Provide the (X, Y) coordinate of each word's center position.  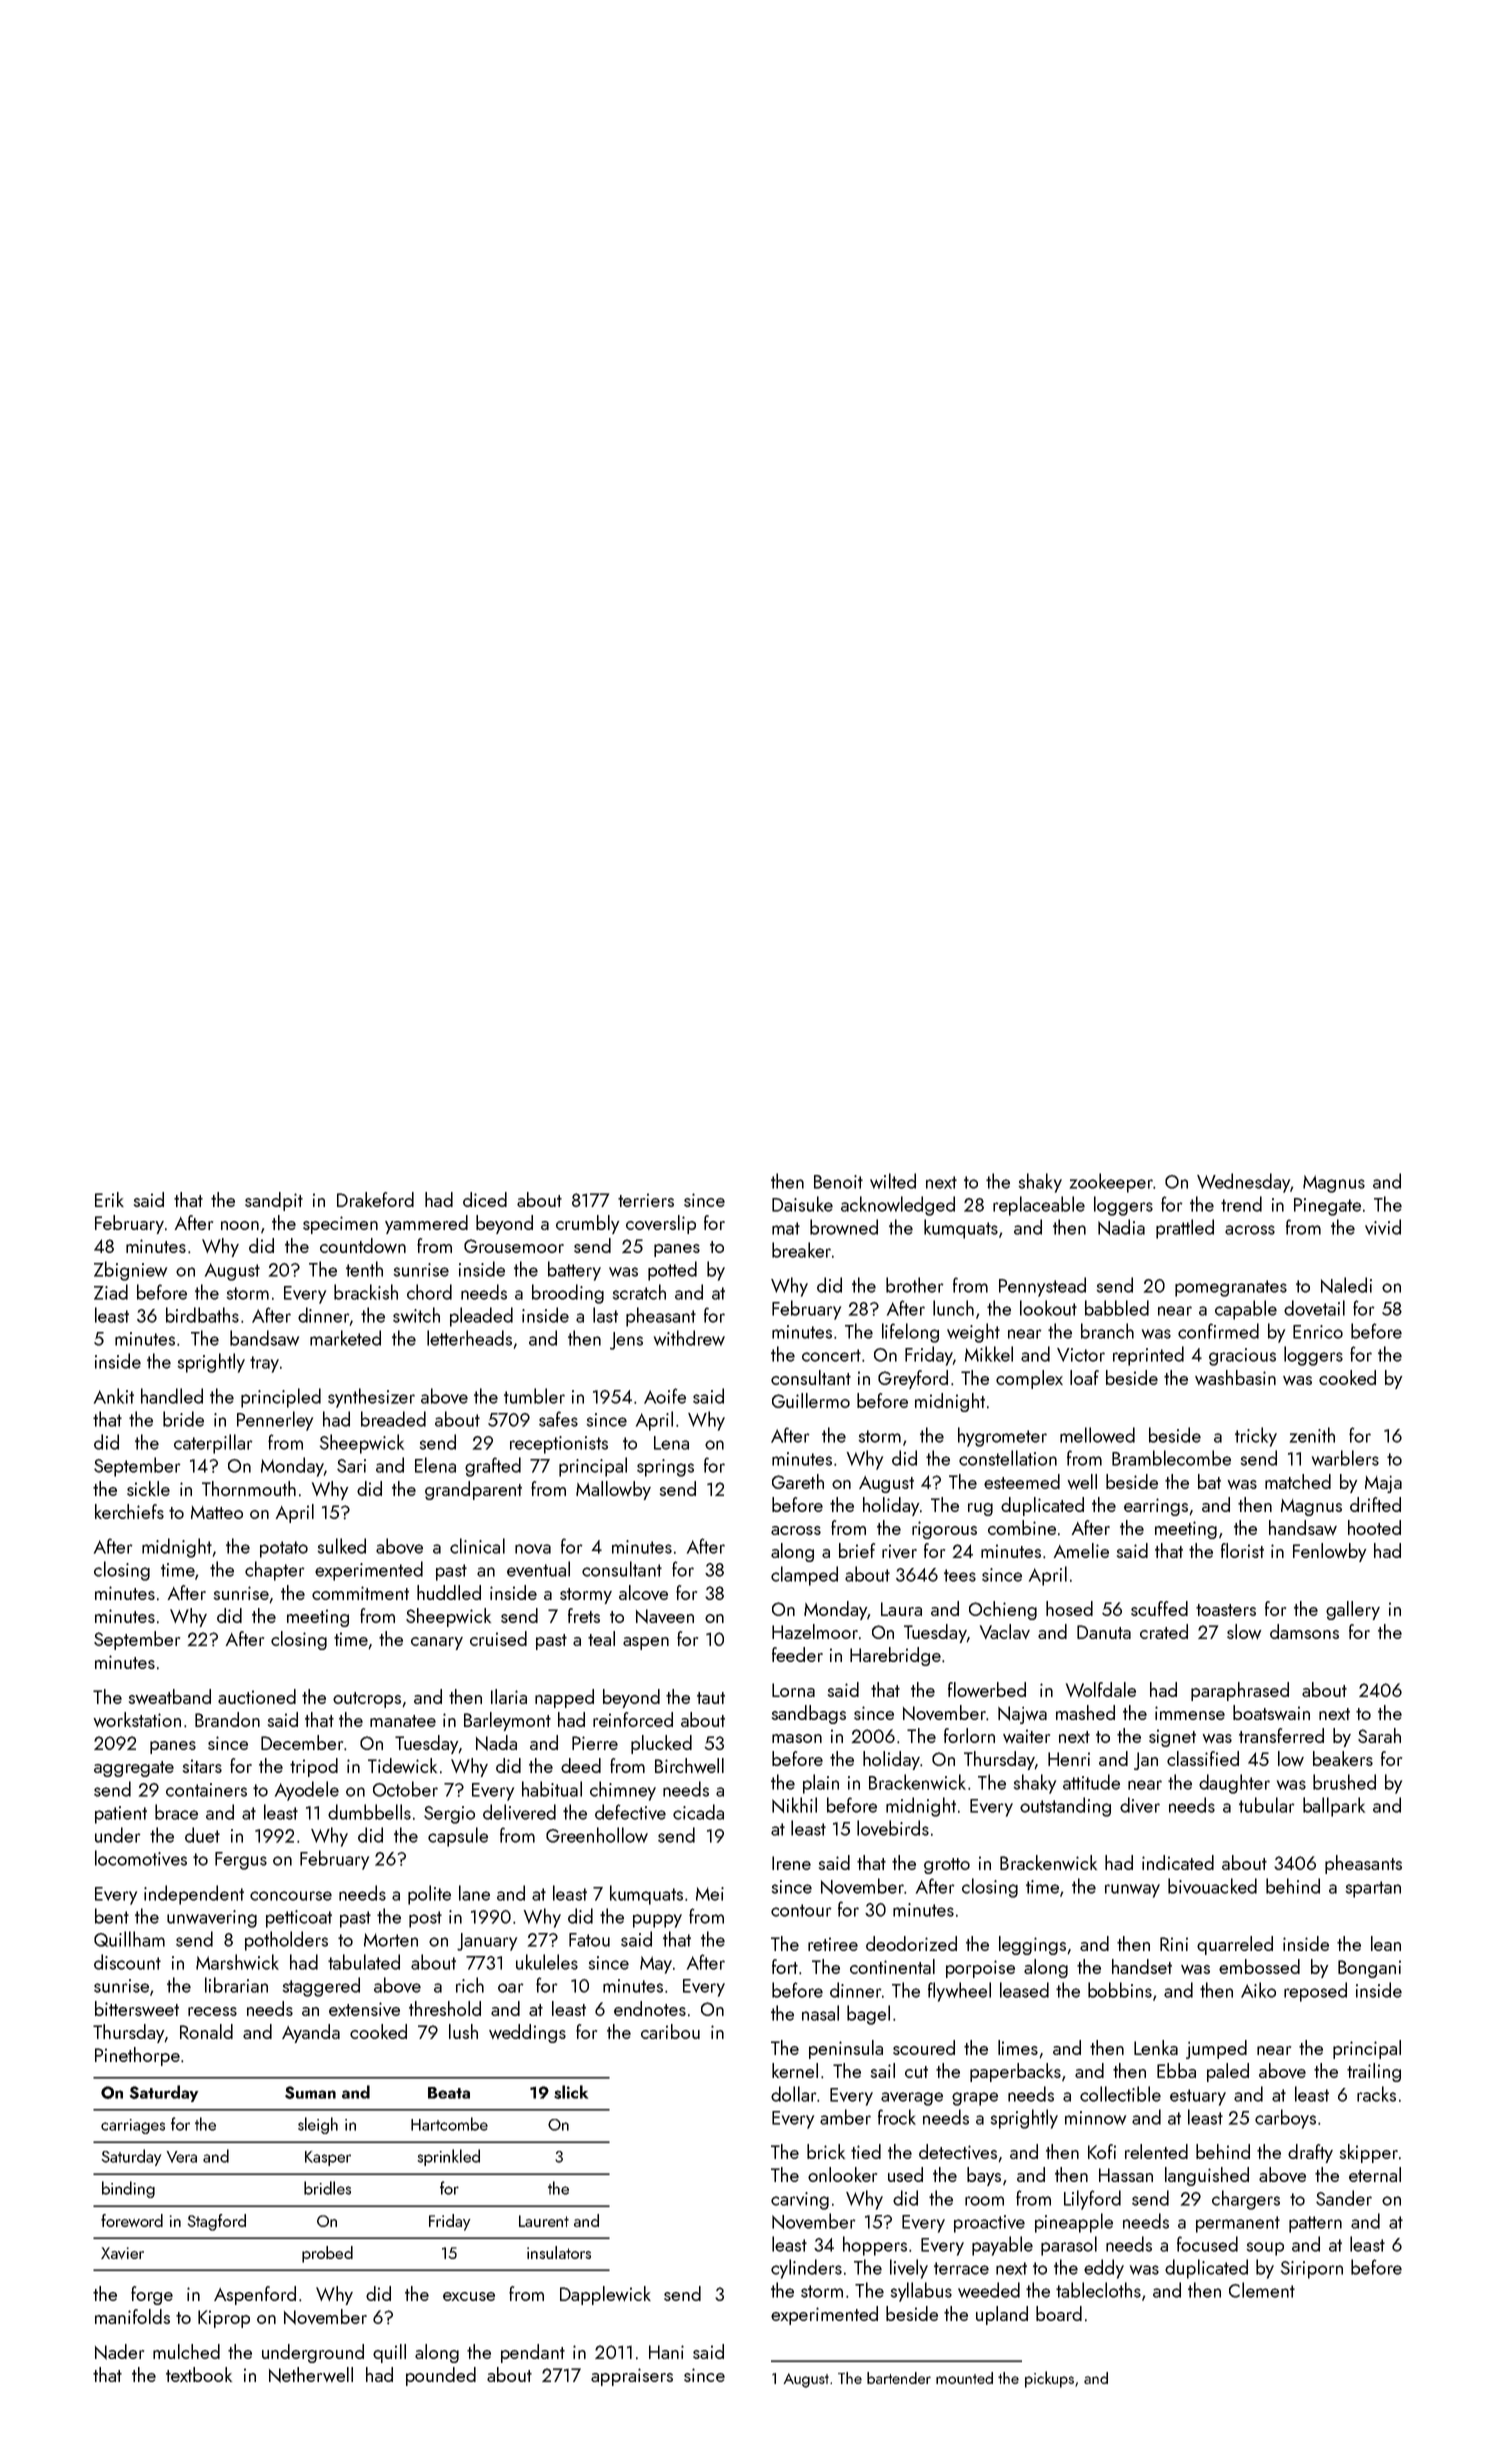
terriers (646, 1200)
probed (327, 2254)
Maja (1383, 1484)
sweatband (170, 1696)
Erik (109, 1199)
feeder (797, 1654)
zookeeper (1111, 1183)
